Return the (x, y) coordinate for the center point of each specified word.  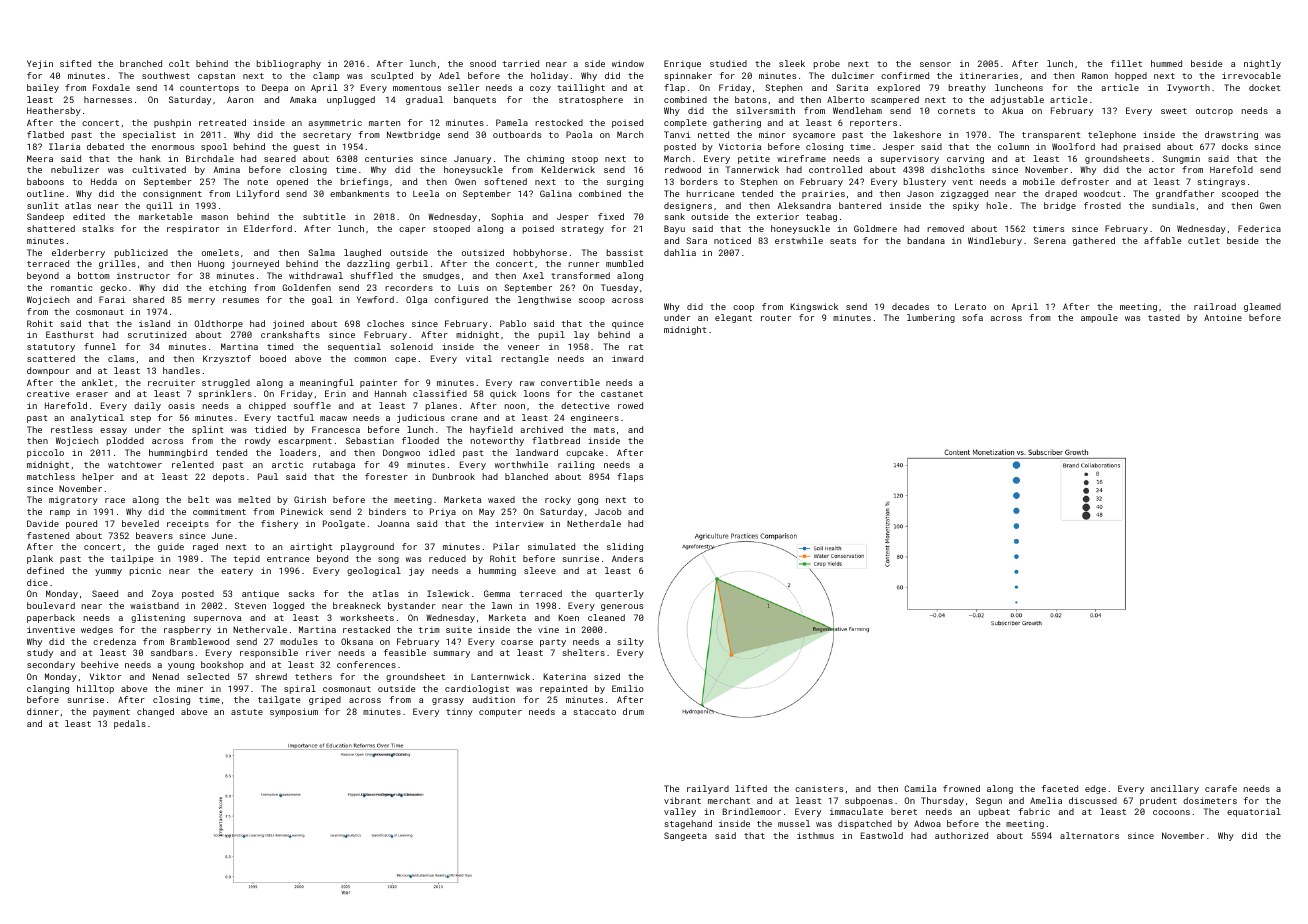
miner (190, 688)
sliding (625, 547)
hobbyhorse (540, 253)
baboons (45, 181)
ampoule (1099, 318)
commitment (219, 511)
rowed (630, 405)
